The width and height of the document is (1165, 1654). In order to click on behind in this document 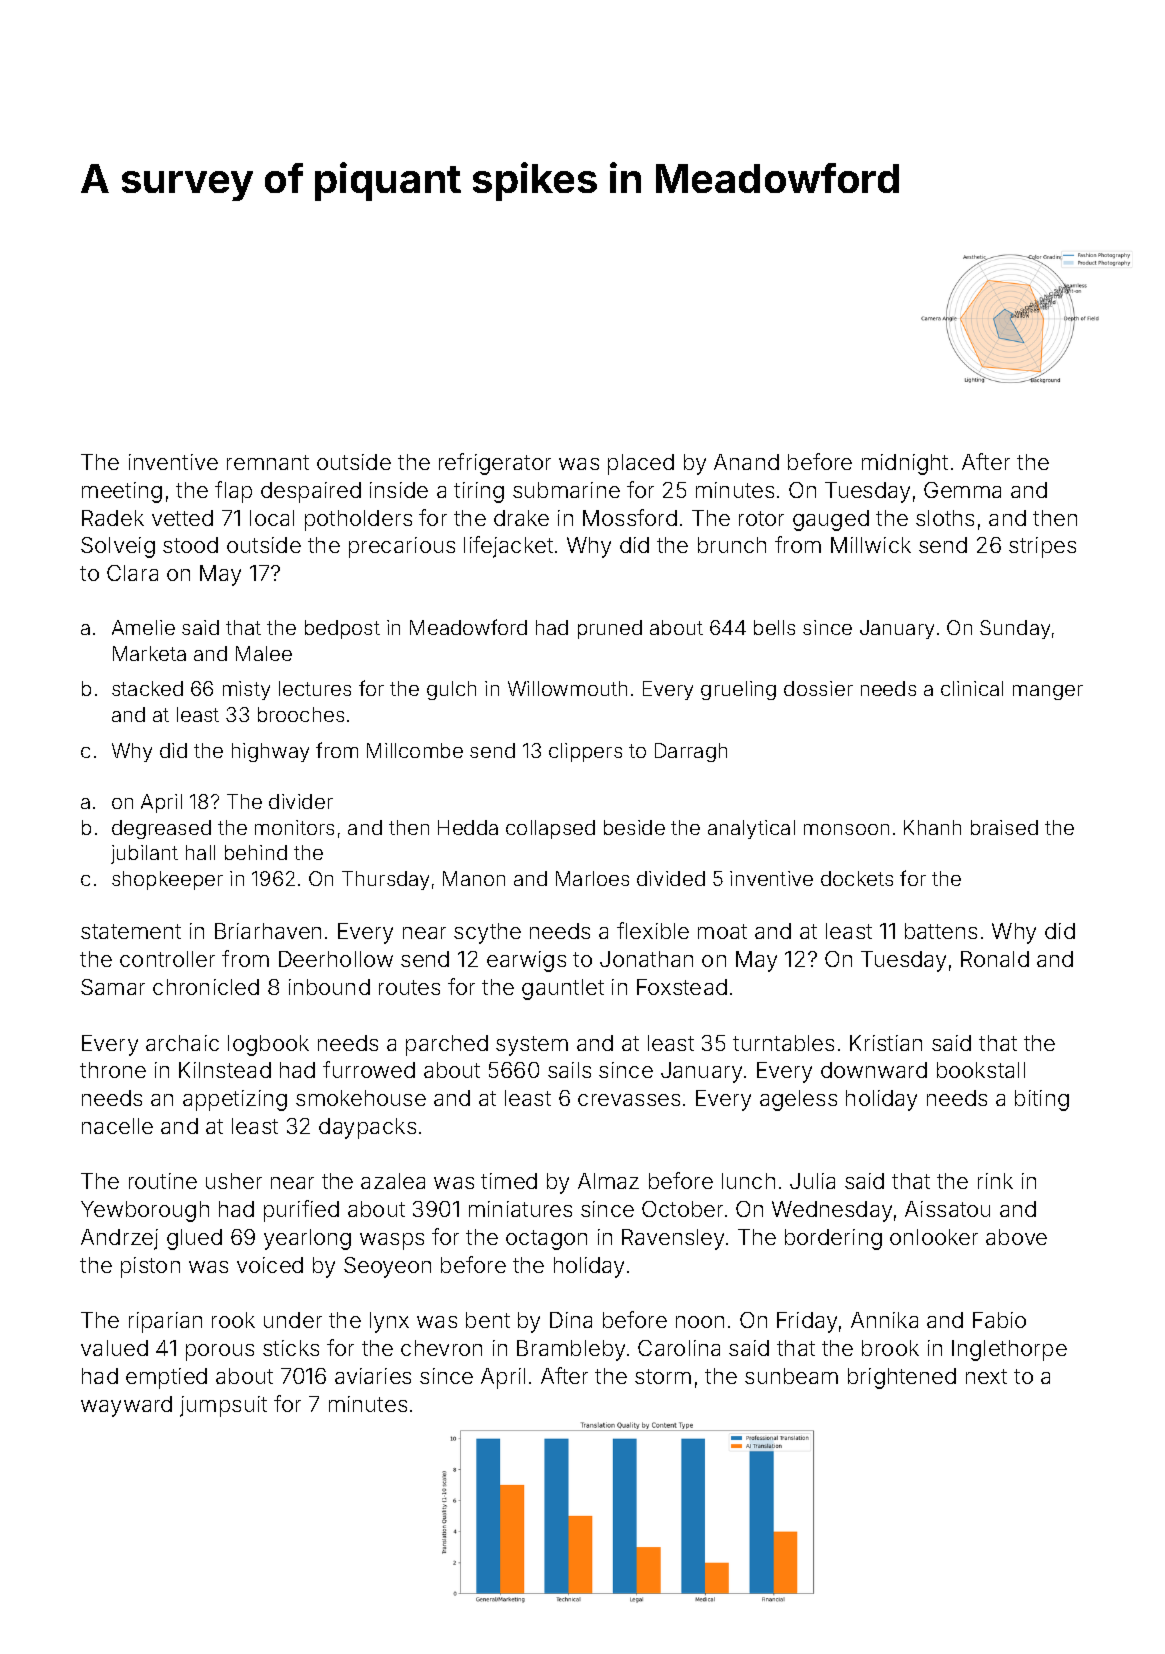, I will do `click(256, 852)`.
